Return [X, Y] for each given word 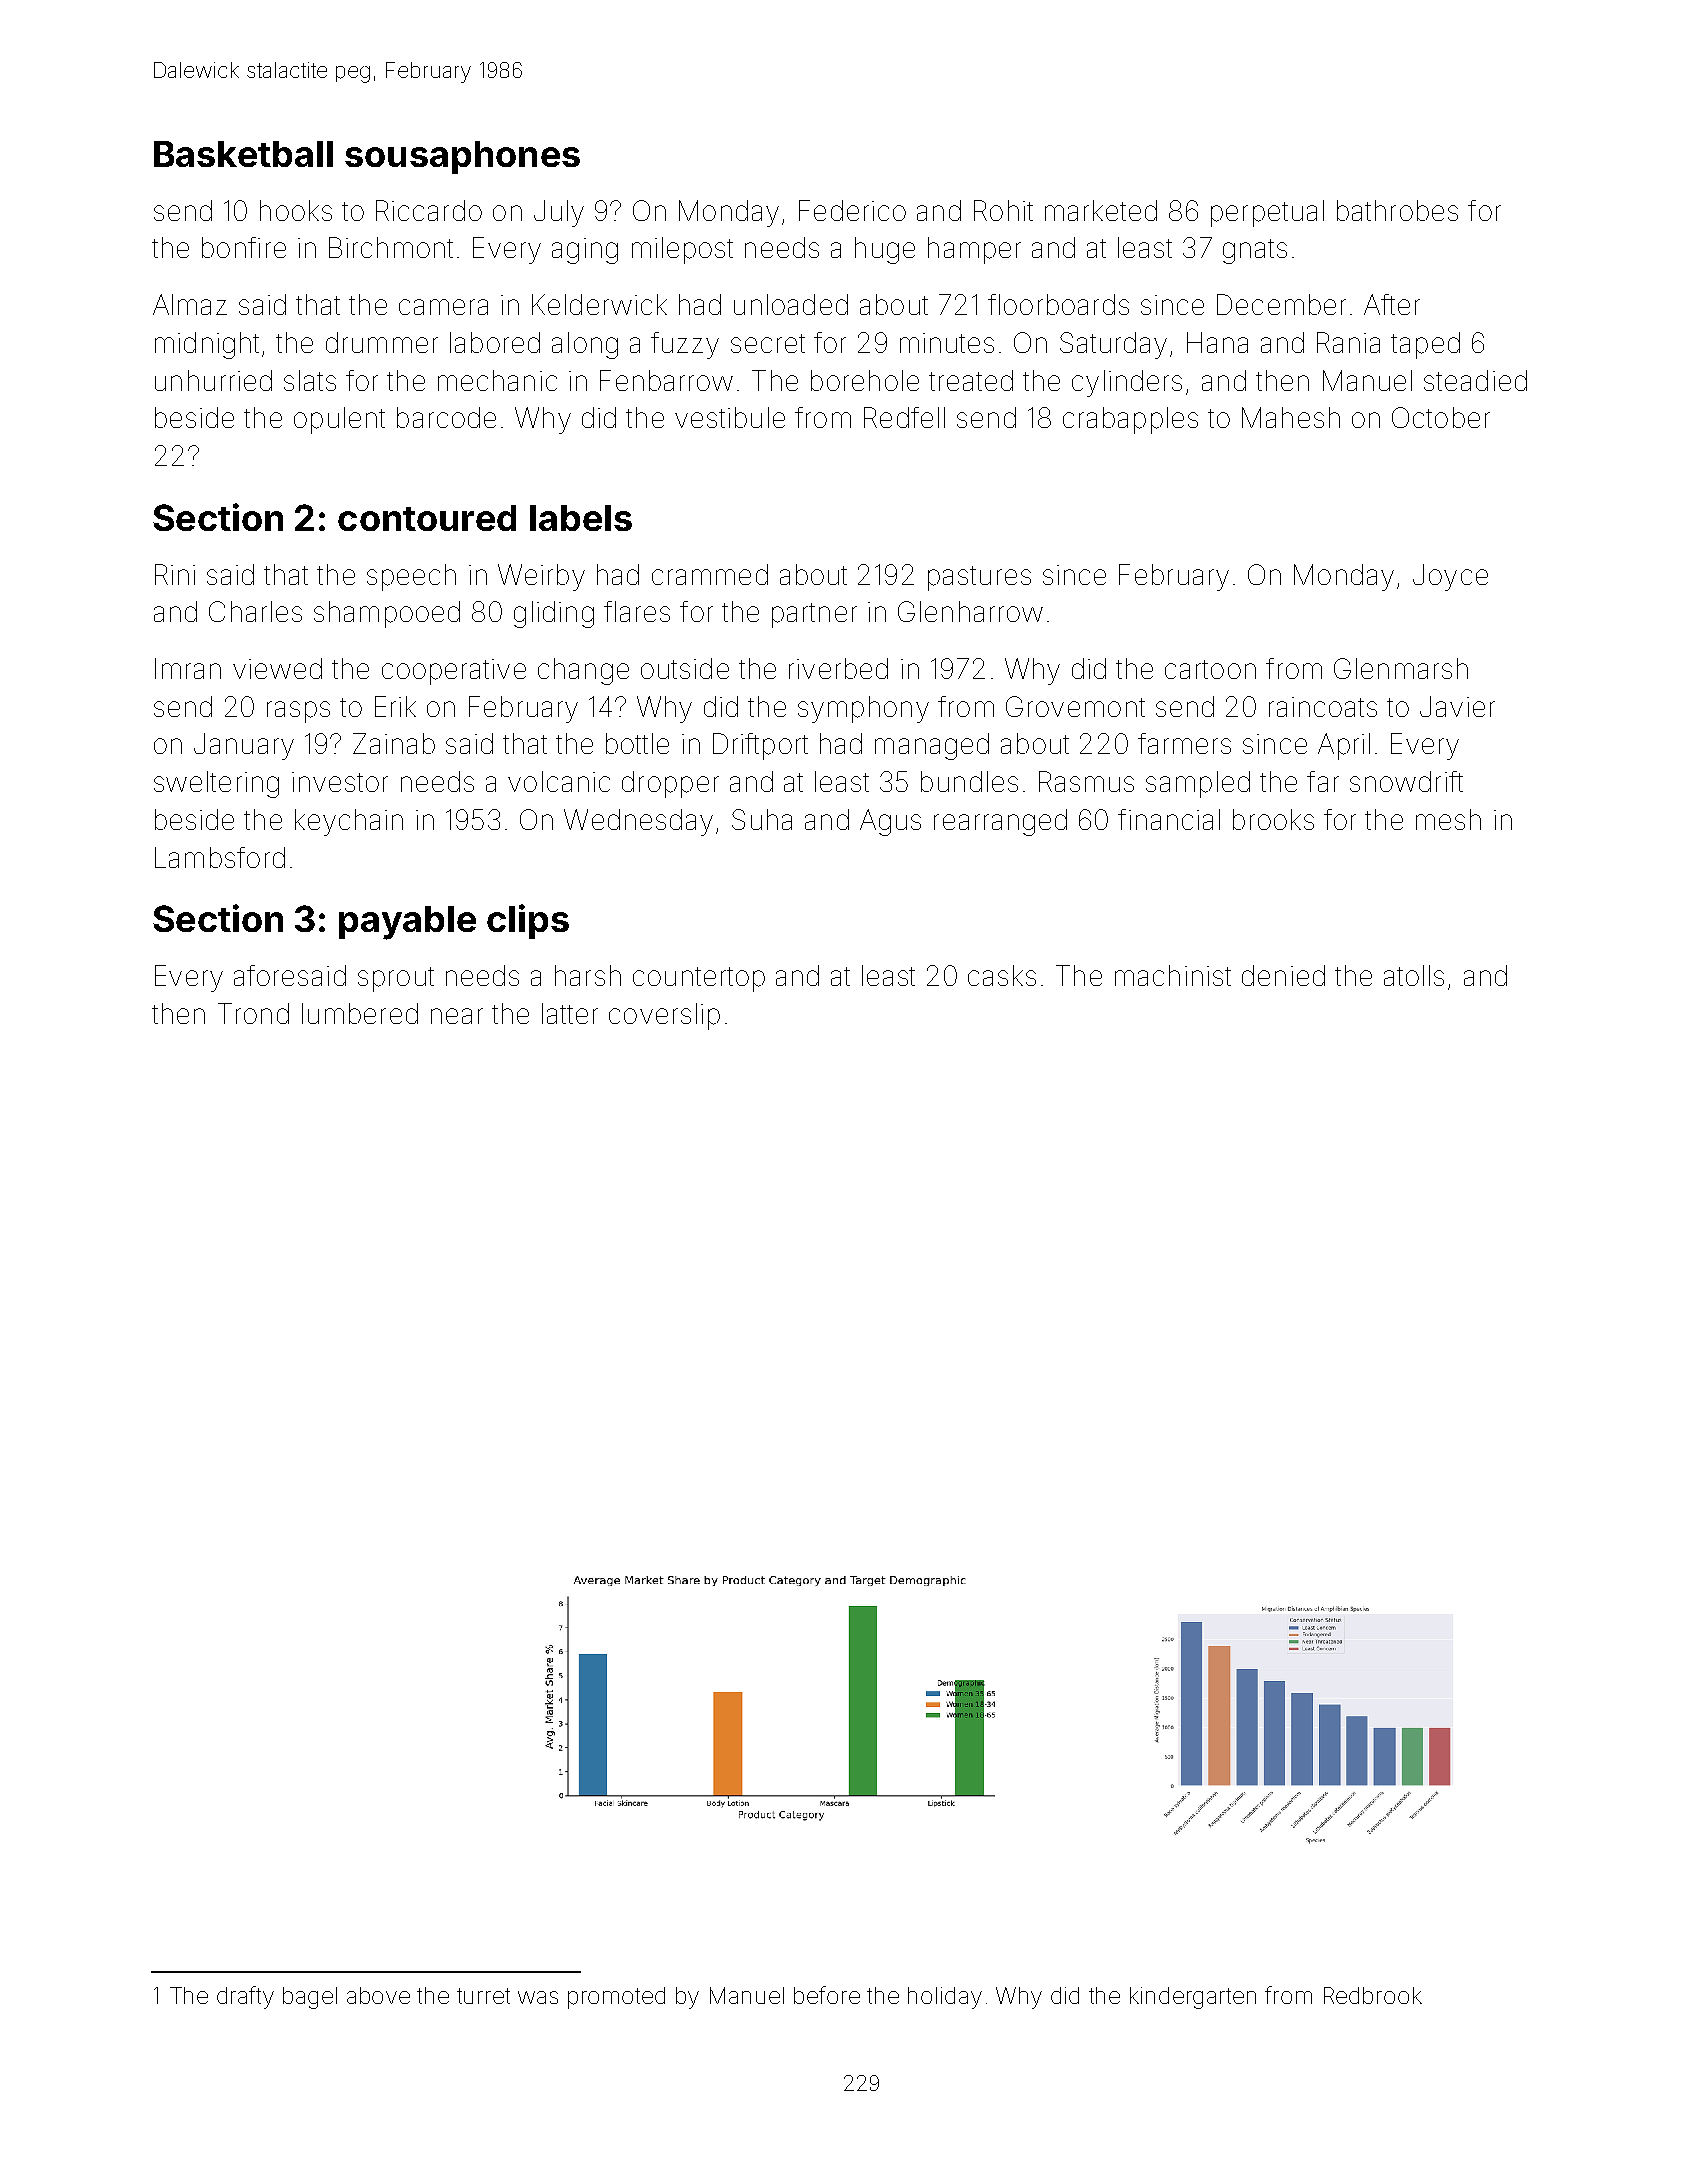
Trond [253, 1013]
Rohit [1003, 210]
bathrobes [1397, 210]
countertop [699, 979]
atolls [1414, 975]
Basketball [243, 154]
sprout [396, 979]
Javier [1457, 706]
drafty [245, 1997]
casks [1002, 975]
